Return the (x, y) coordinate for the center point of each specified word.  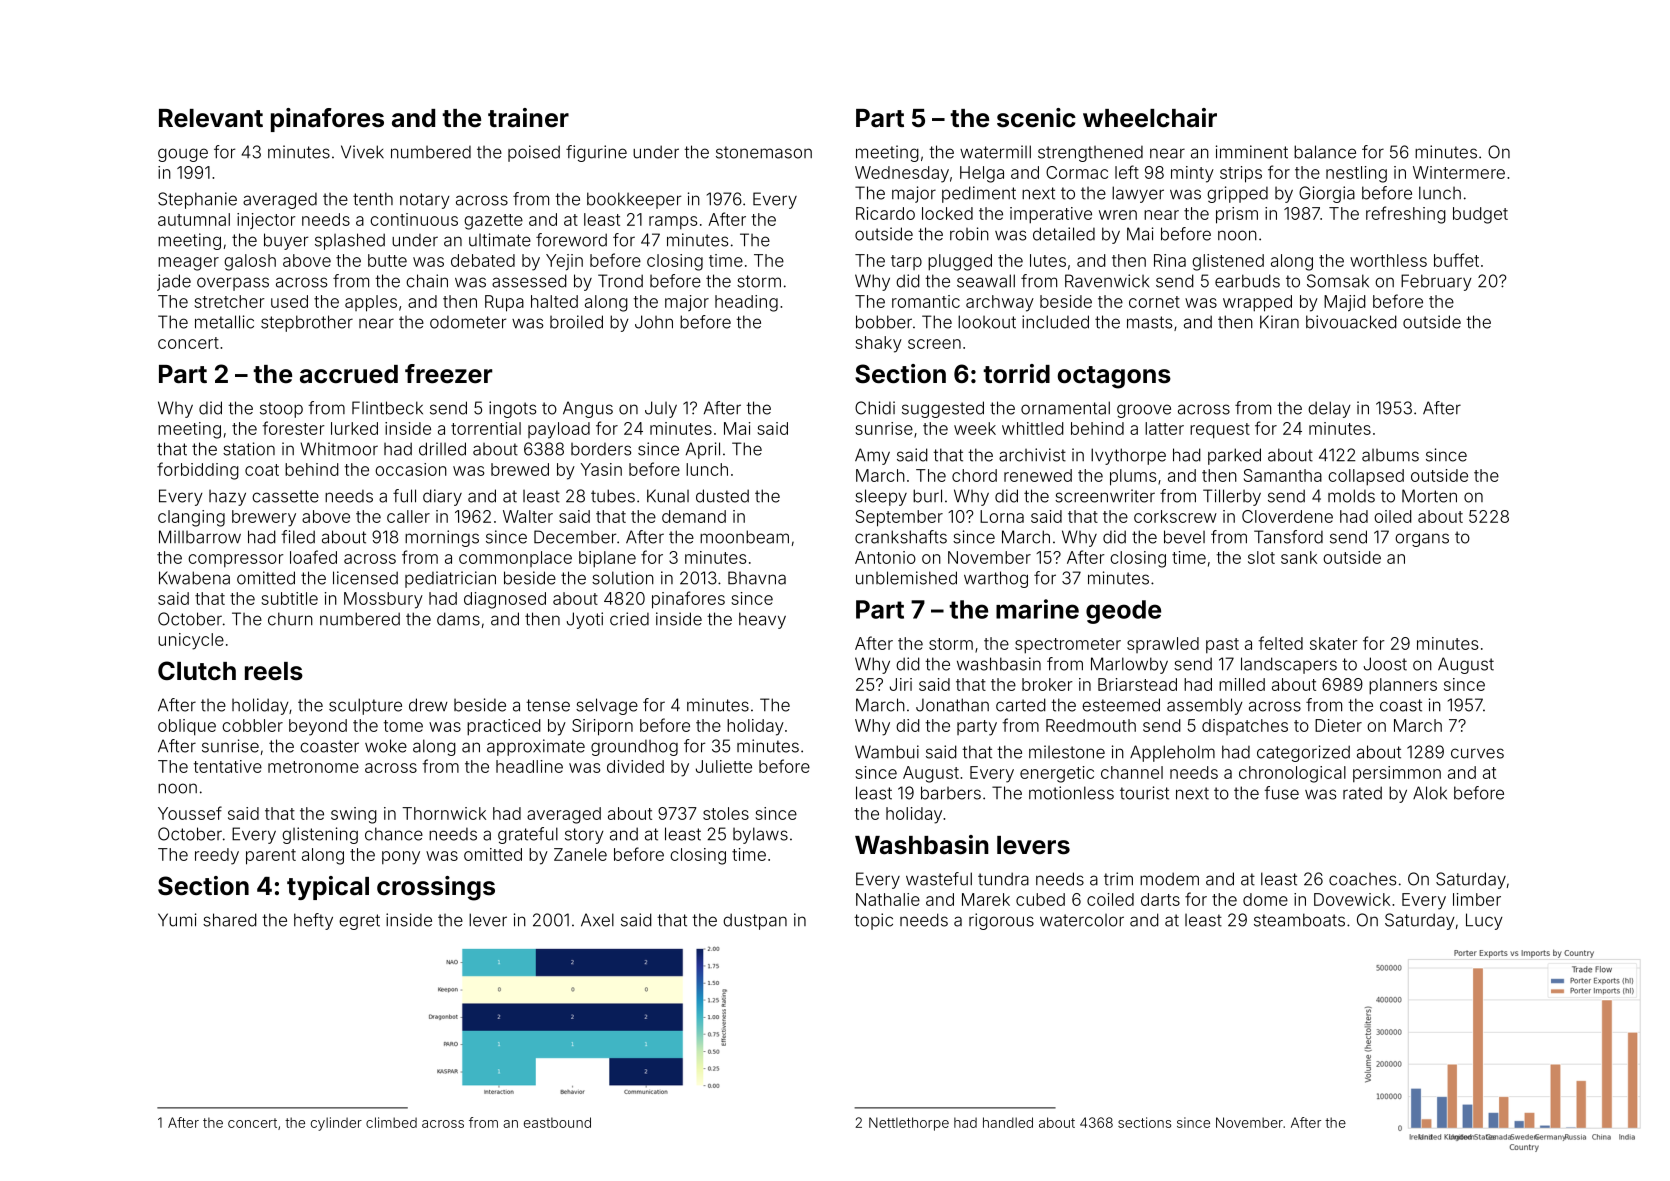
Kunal (668, 496)
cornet (1154, 302)
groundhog (634, 748)
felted (1280, 643)
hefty (313, 921)
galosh (250, 262)
